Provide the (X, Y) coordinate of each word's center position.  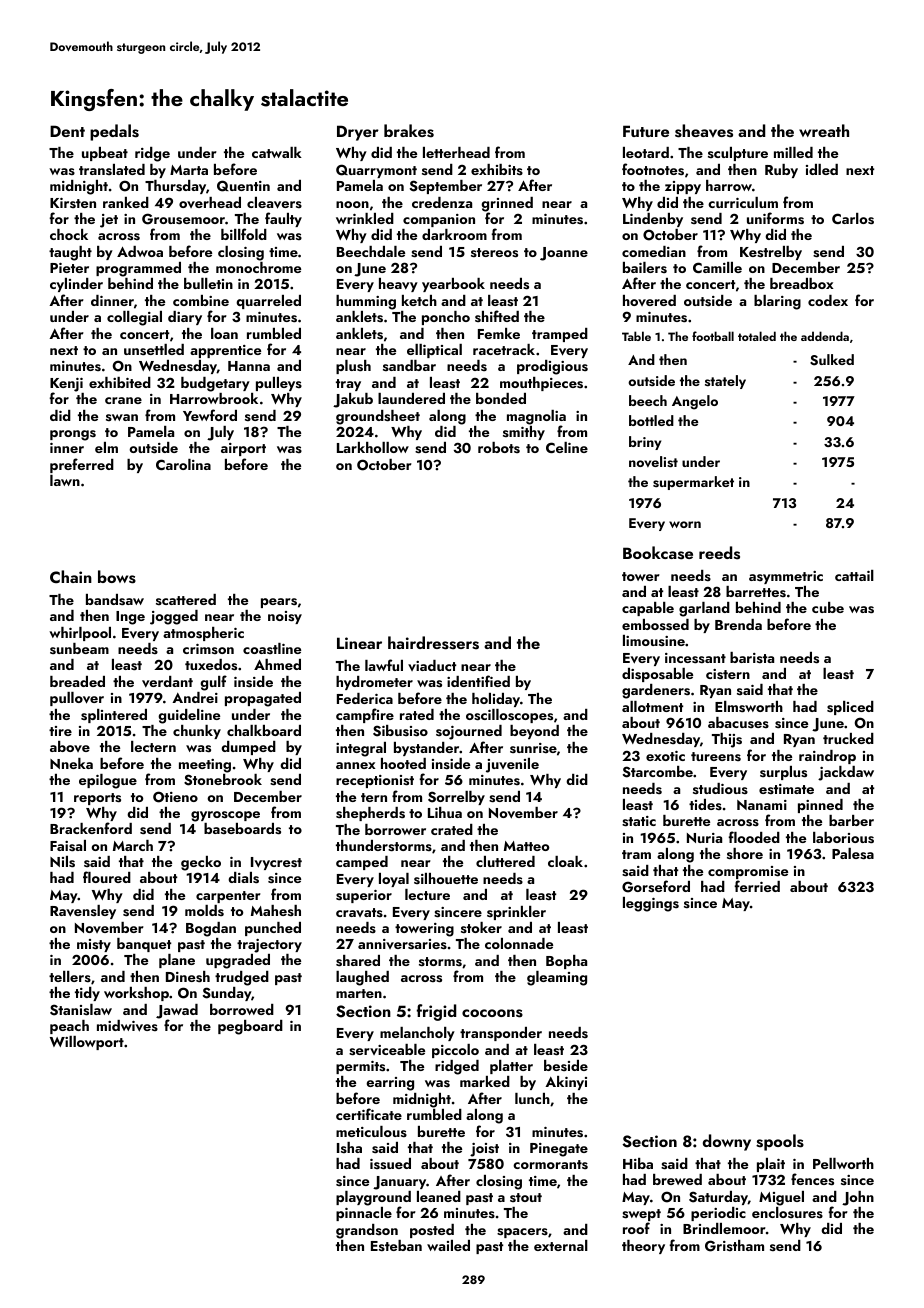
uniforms (775, 218)
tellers (70, 976)
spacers (522, 1233)
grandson (367, 1231)
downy (727, 1142)
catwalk (277, 152)
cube (828, 607)
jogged (174, 617)
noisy (285, 617)
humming (366, 302)
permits (360, 1067)
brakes (409, 131)
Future (646, 131)
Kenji (66, 385)
